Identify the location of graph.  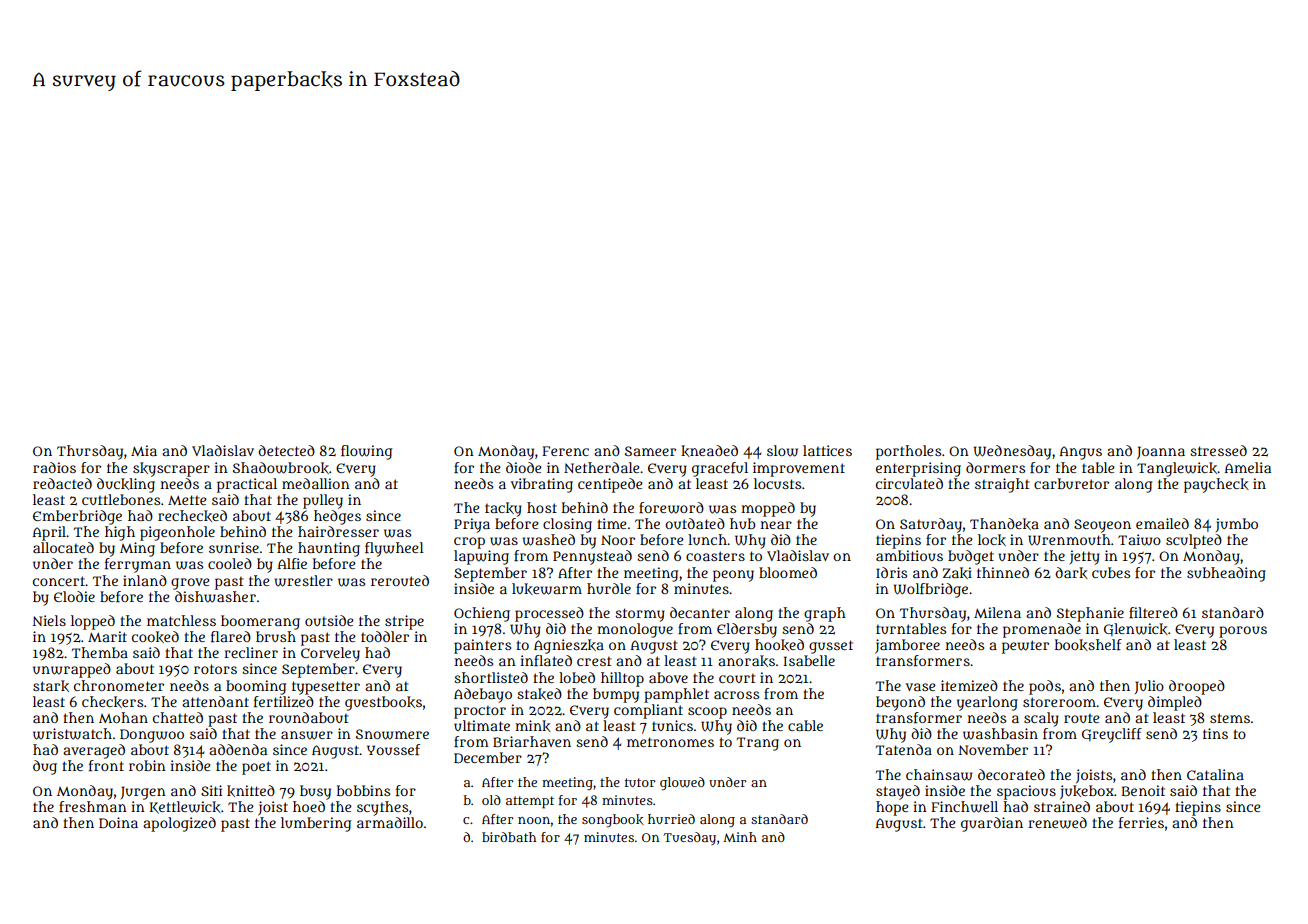
(825, 614).
